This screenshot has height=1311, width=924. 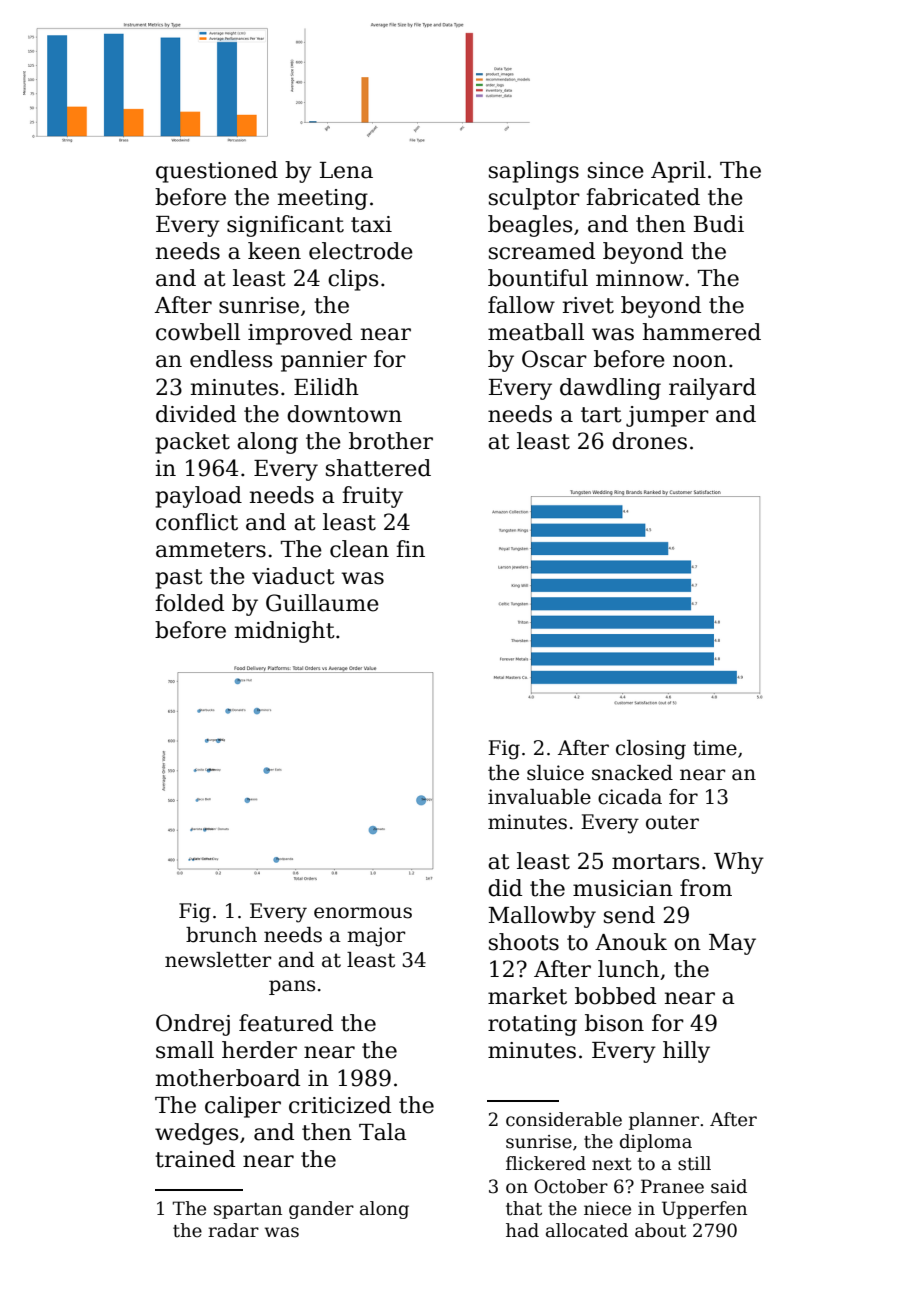 I want to click on closing, so click(x=651, y=750).
